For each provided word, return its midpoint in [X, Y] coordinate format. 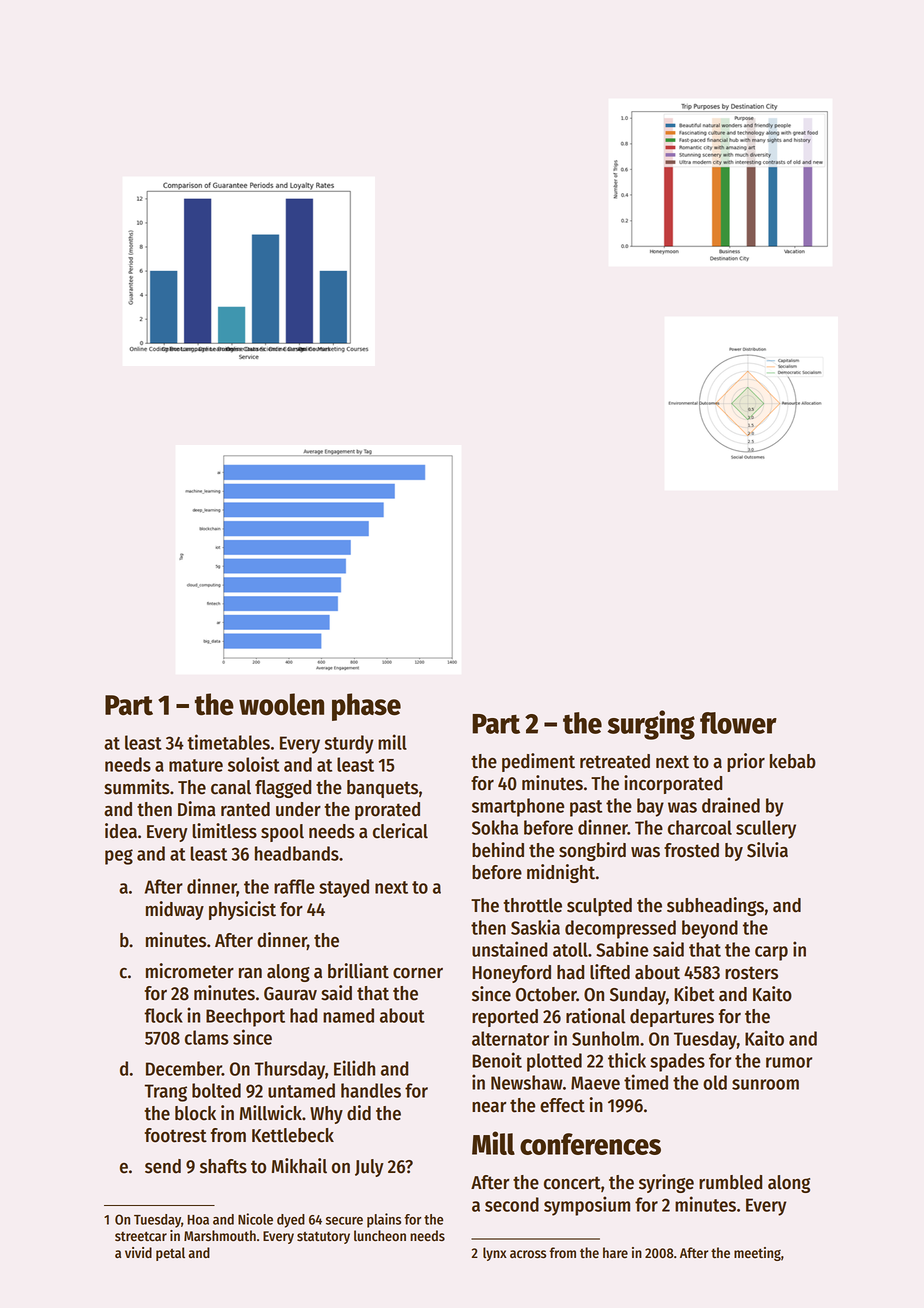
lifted [610, 972]
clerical [400, 831]
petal [170, 1254]
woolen [281, 704]
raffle [294, 886]
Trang [165, 1093]
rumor [789, 1062]
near [489, 1107]
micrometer [190, 971]
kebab [793, 761]
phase [366, 707]
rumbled [730, 1182]
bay [650, 807]
